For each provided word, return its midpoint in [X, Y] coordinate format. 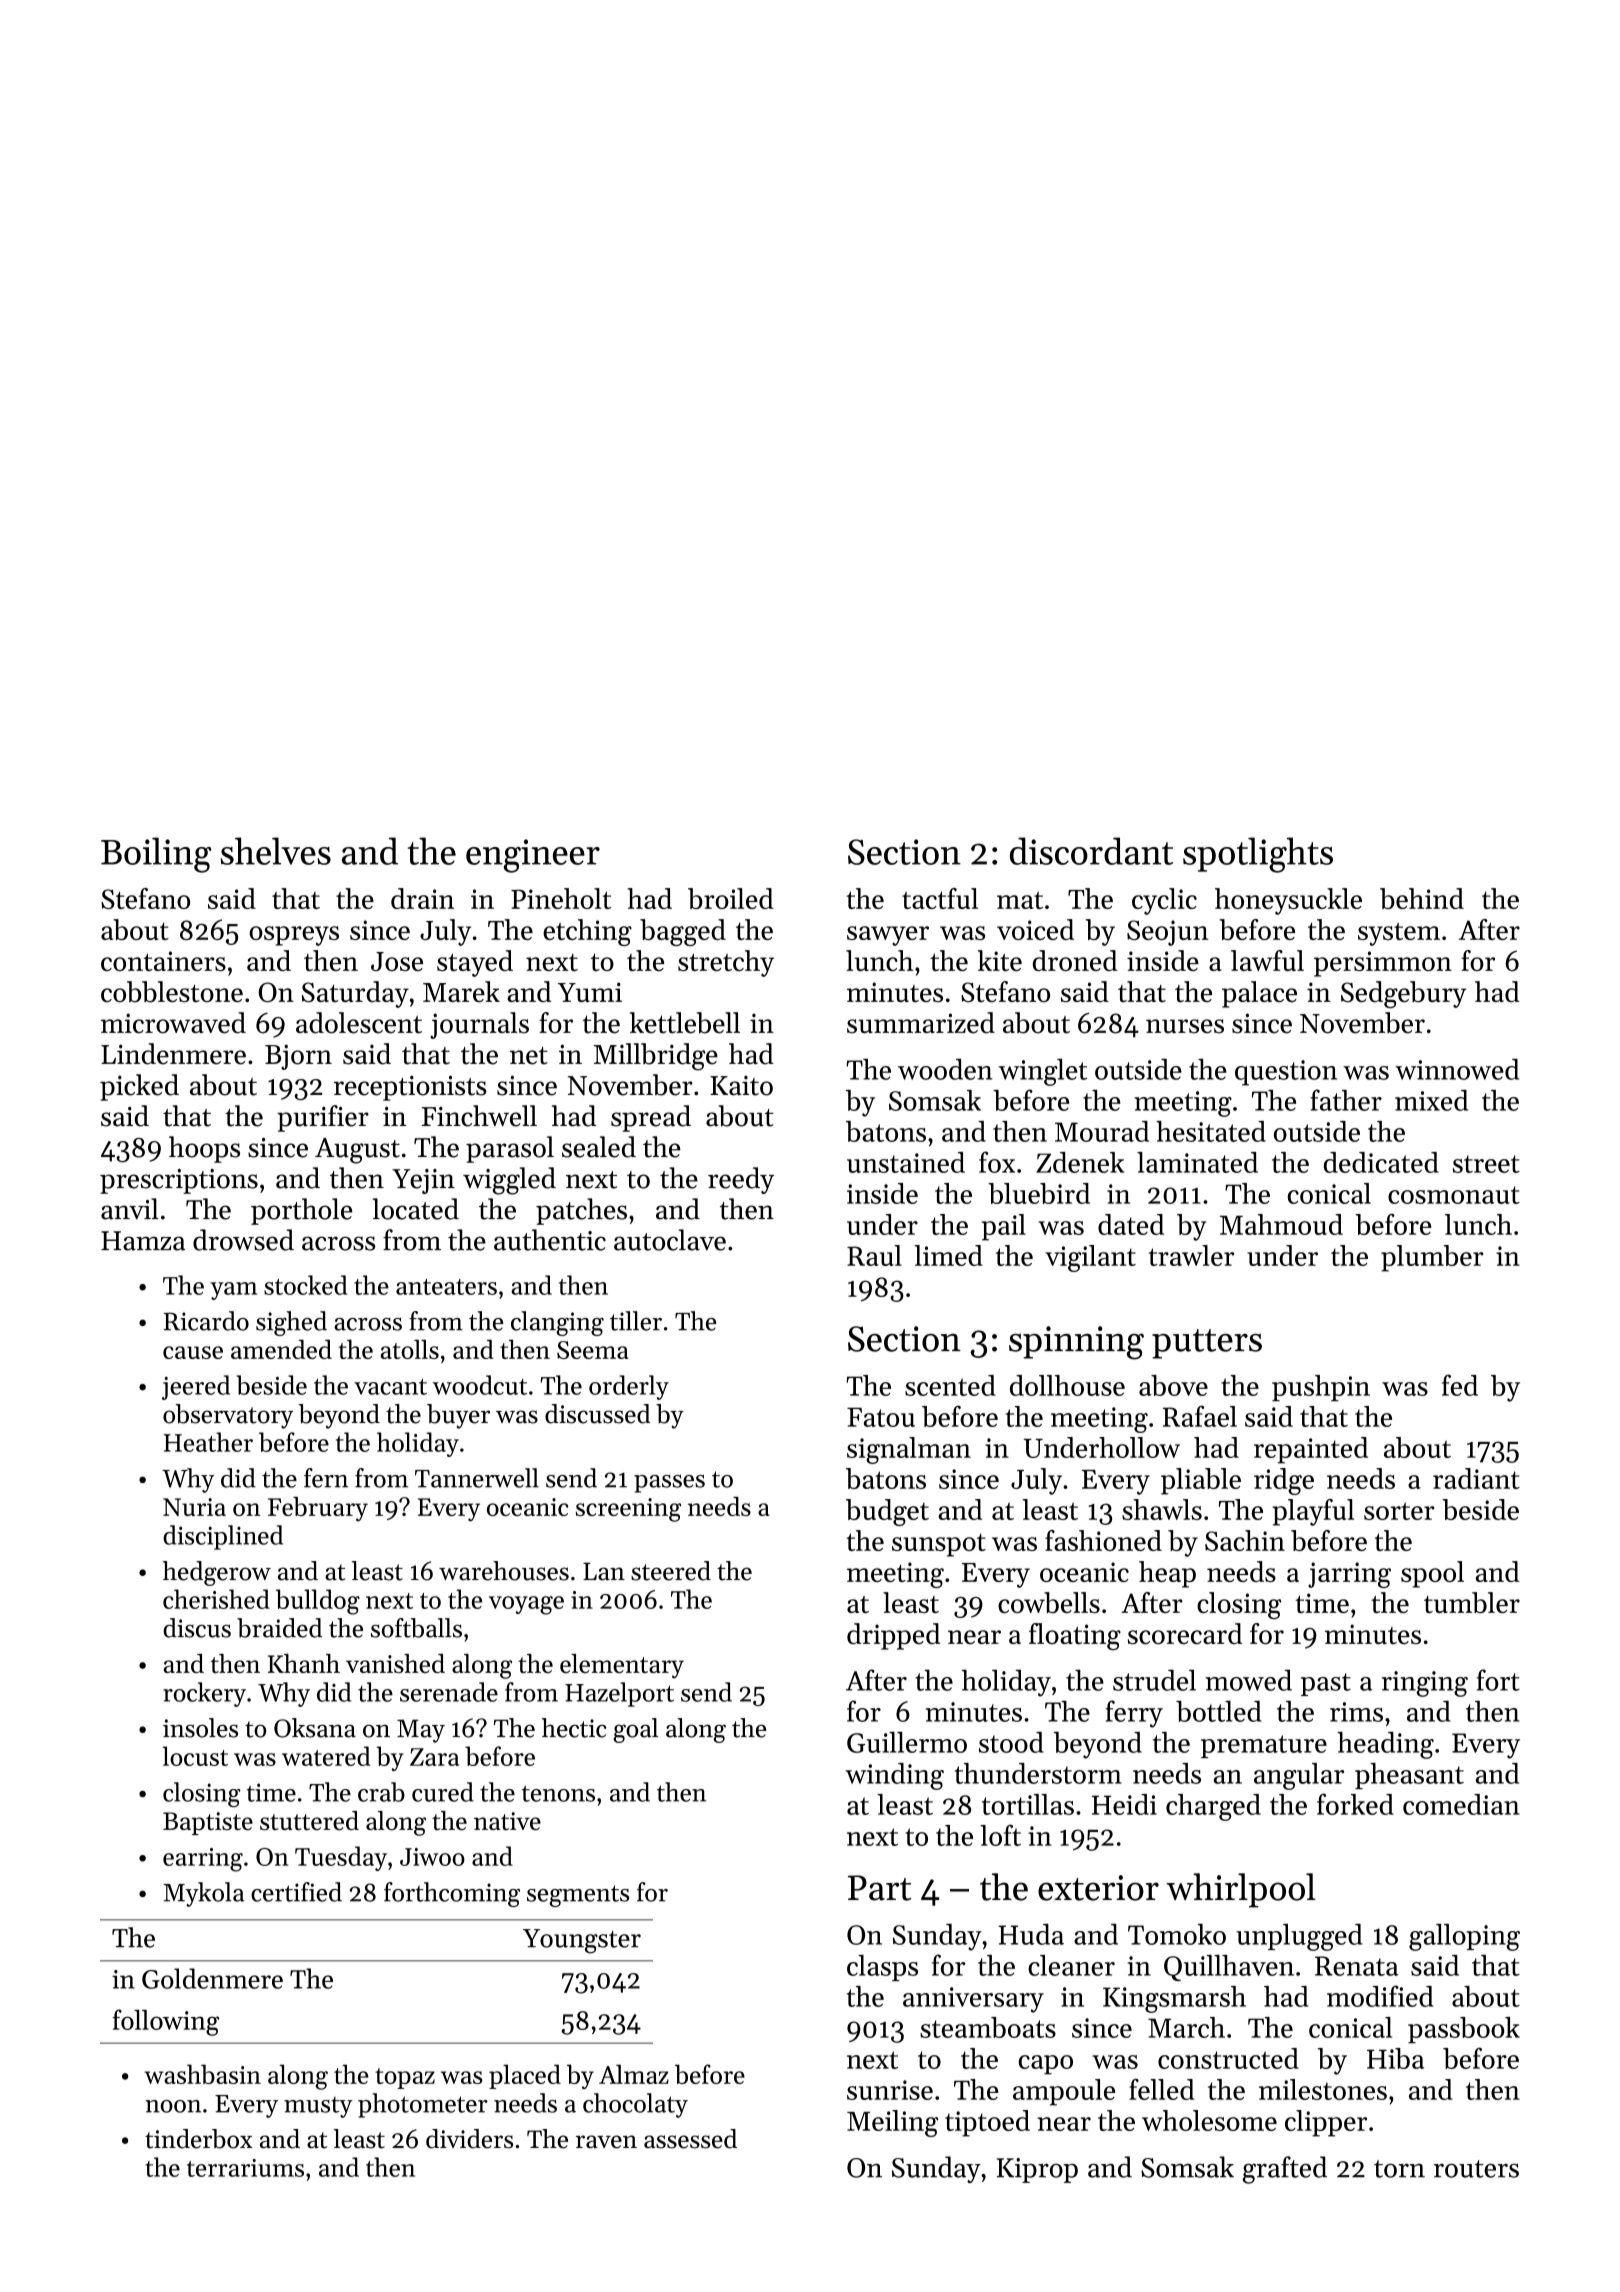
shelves [276, 851]
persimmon [1383, 964]
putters [1207, 1344]
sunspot [939, 1545]
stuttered [309, 1821]
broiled [730, 898]
